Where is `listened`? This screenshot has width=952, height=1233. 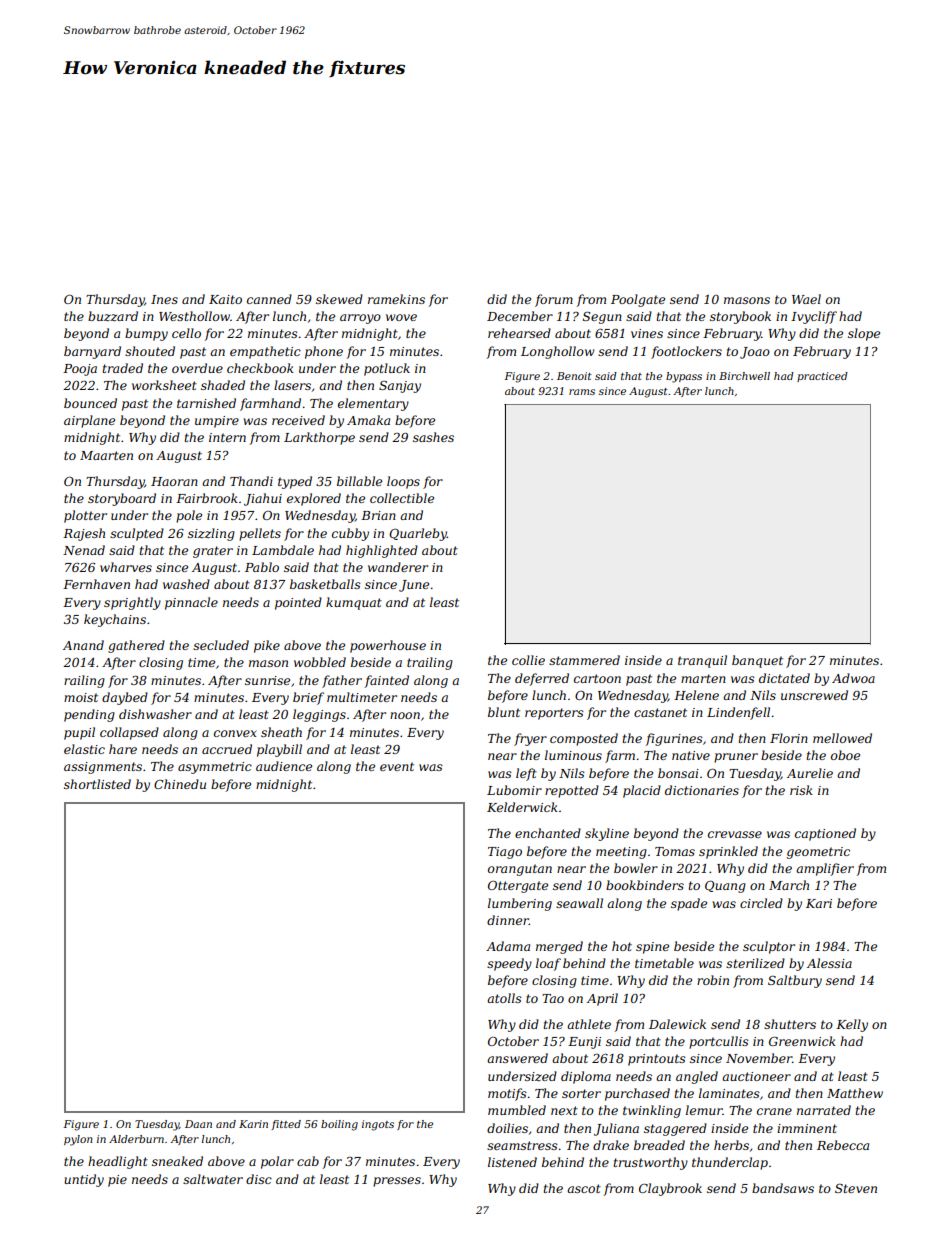 listened is located at coordinates (512, 1162).
